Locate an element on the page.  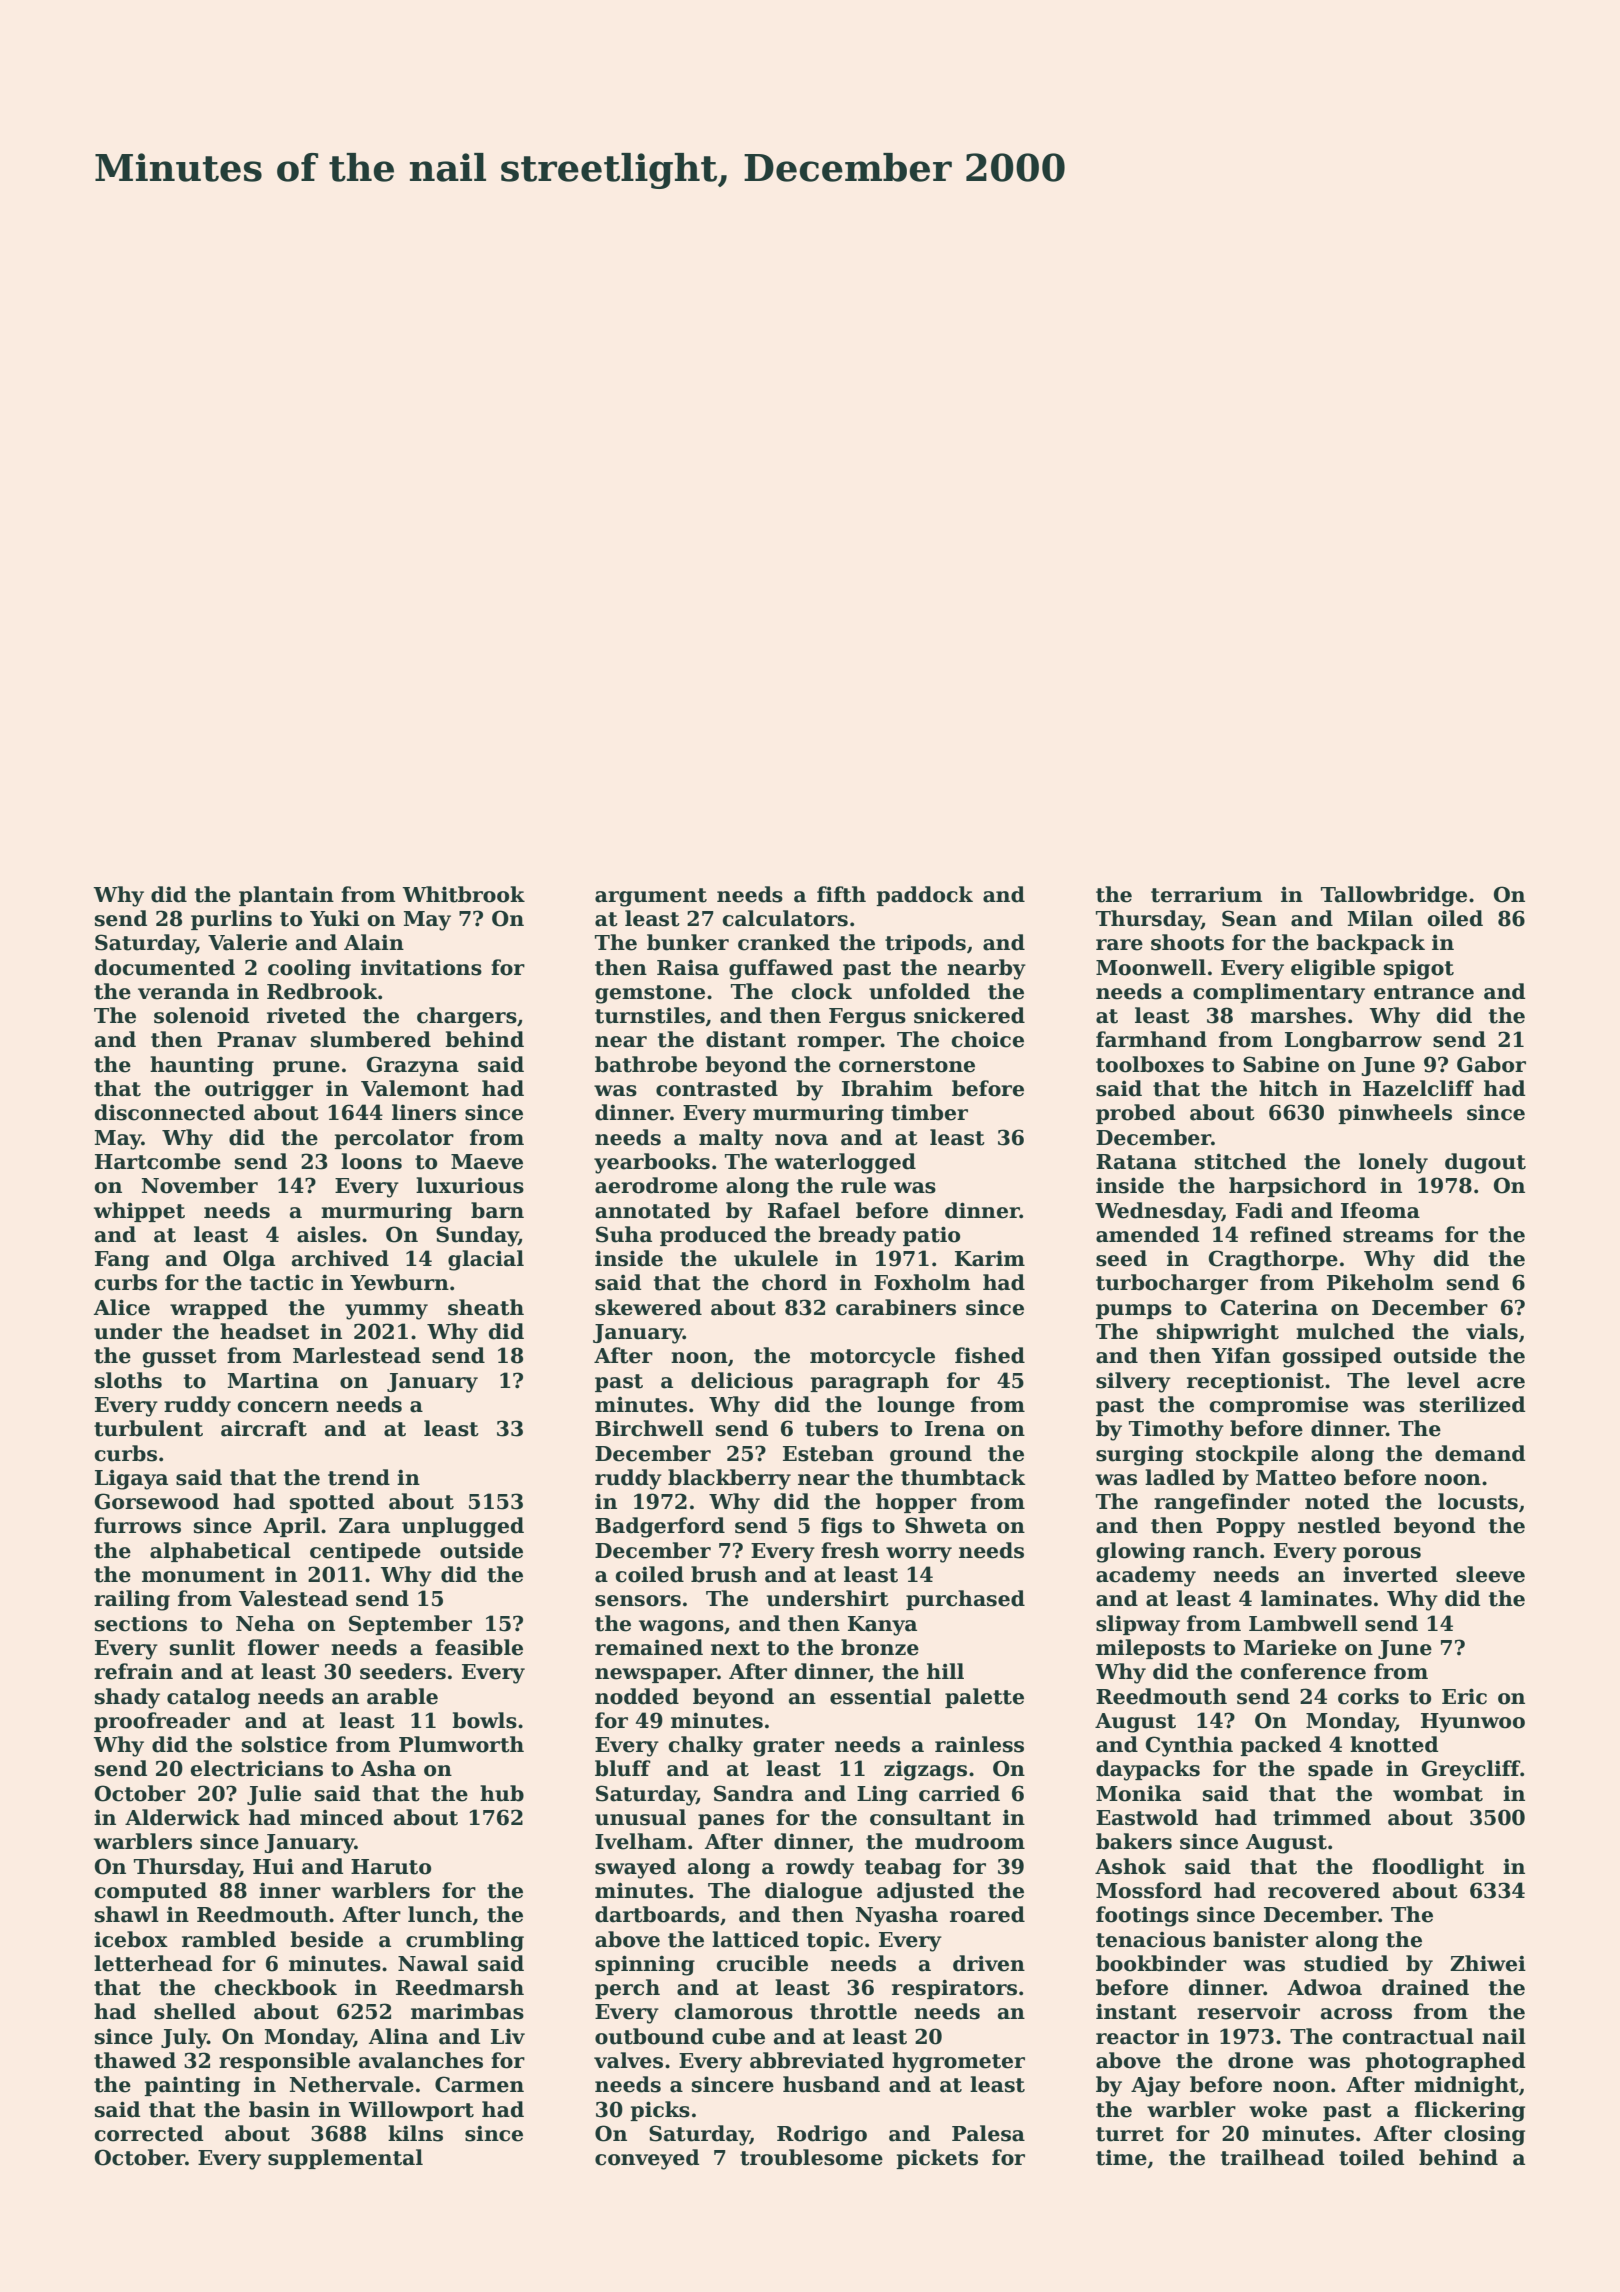
spigot is located at coordinates (1419, 969).
